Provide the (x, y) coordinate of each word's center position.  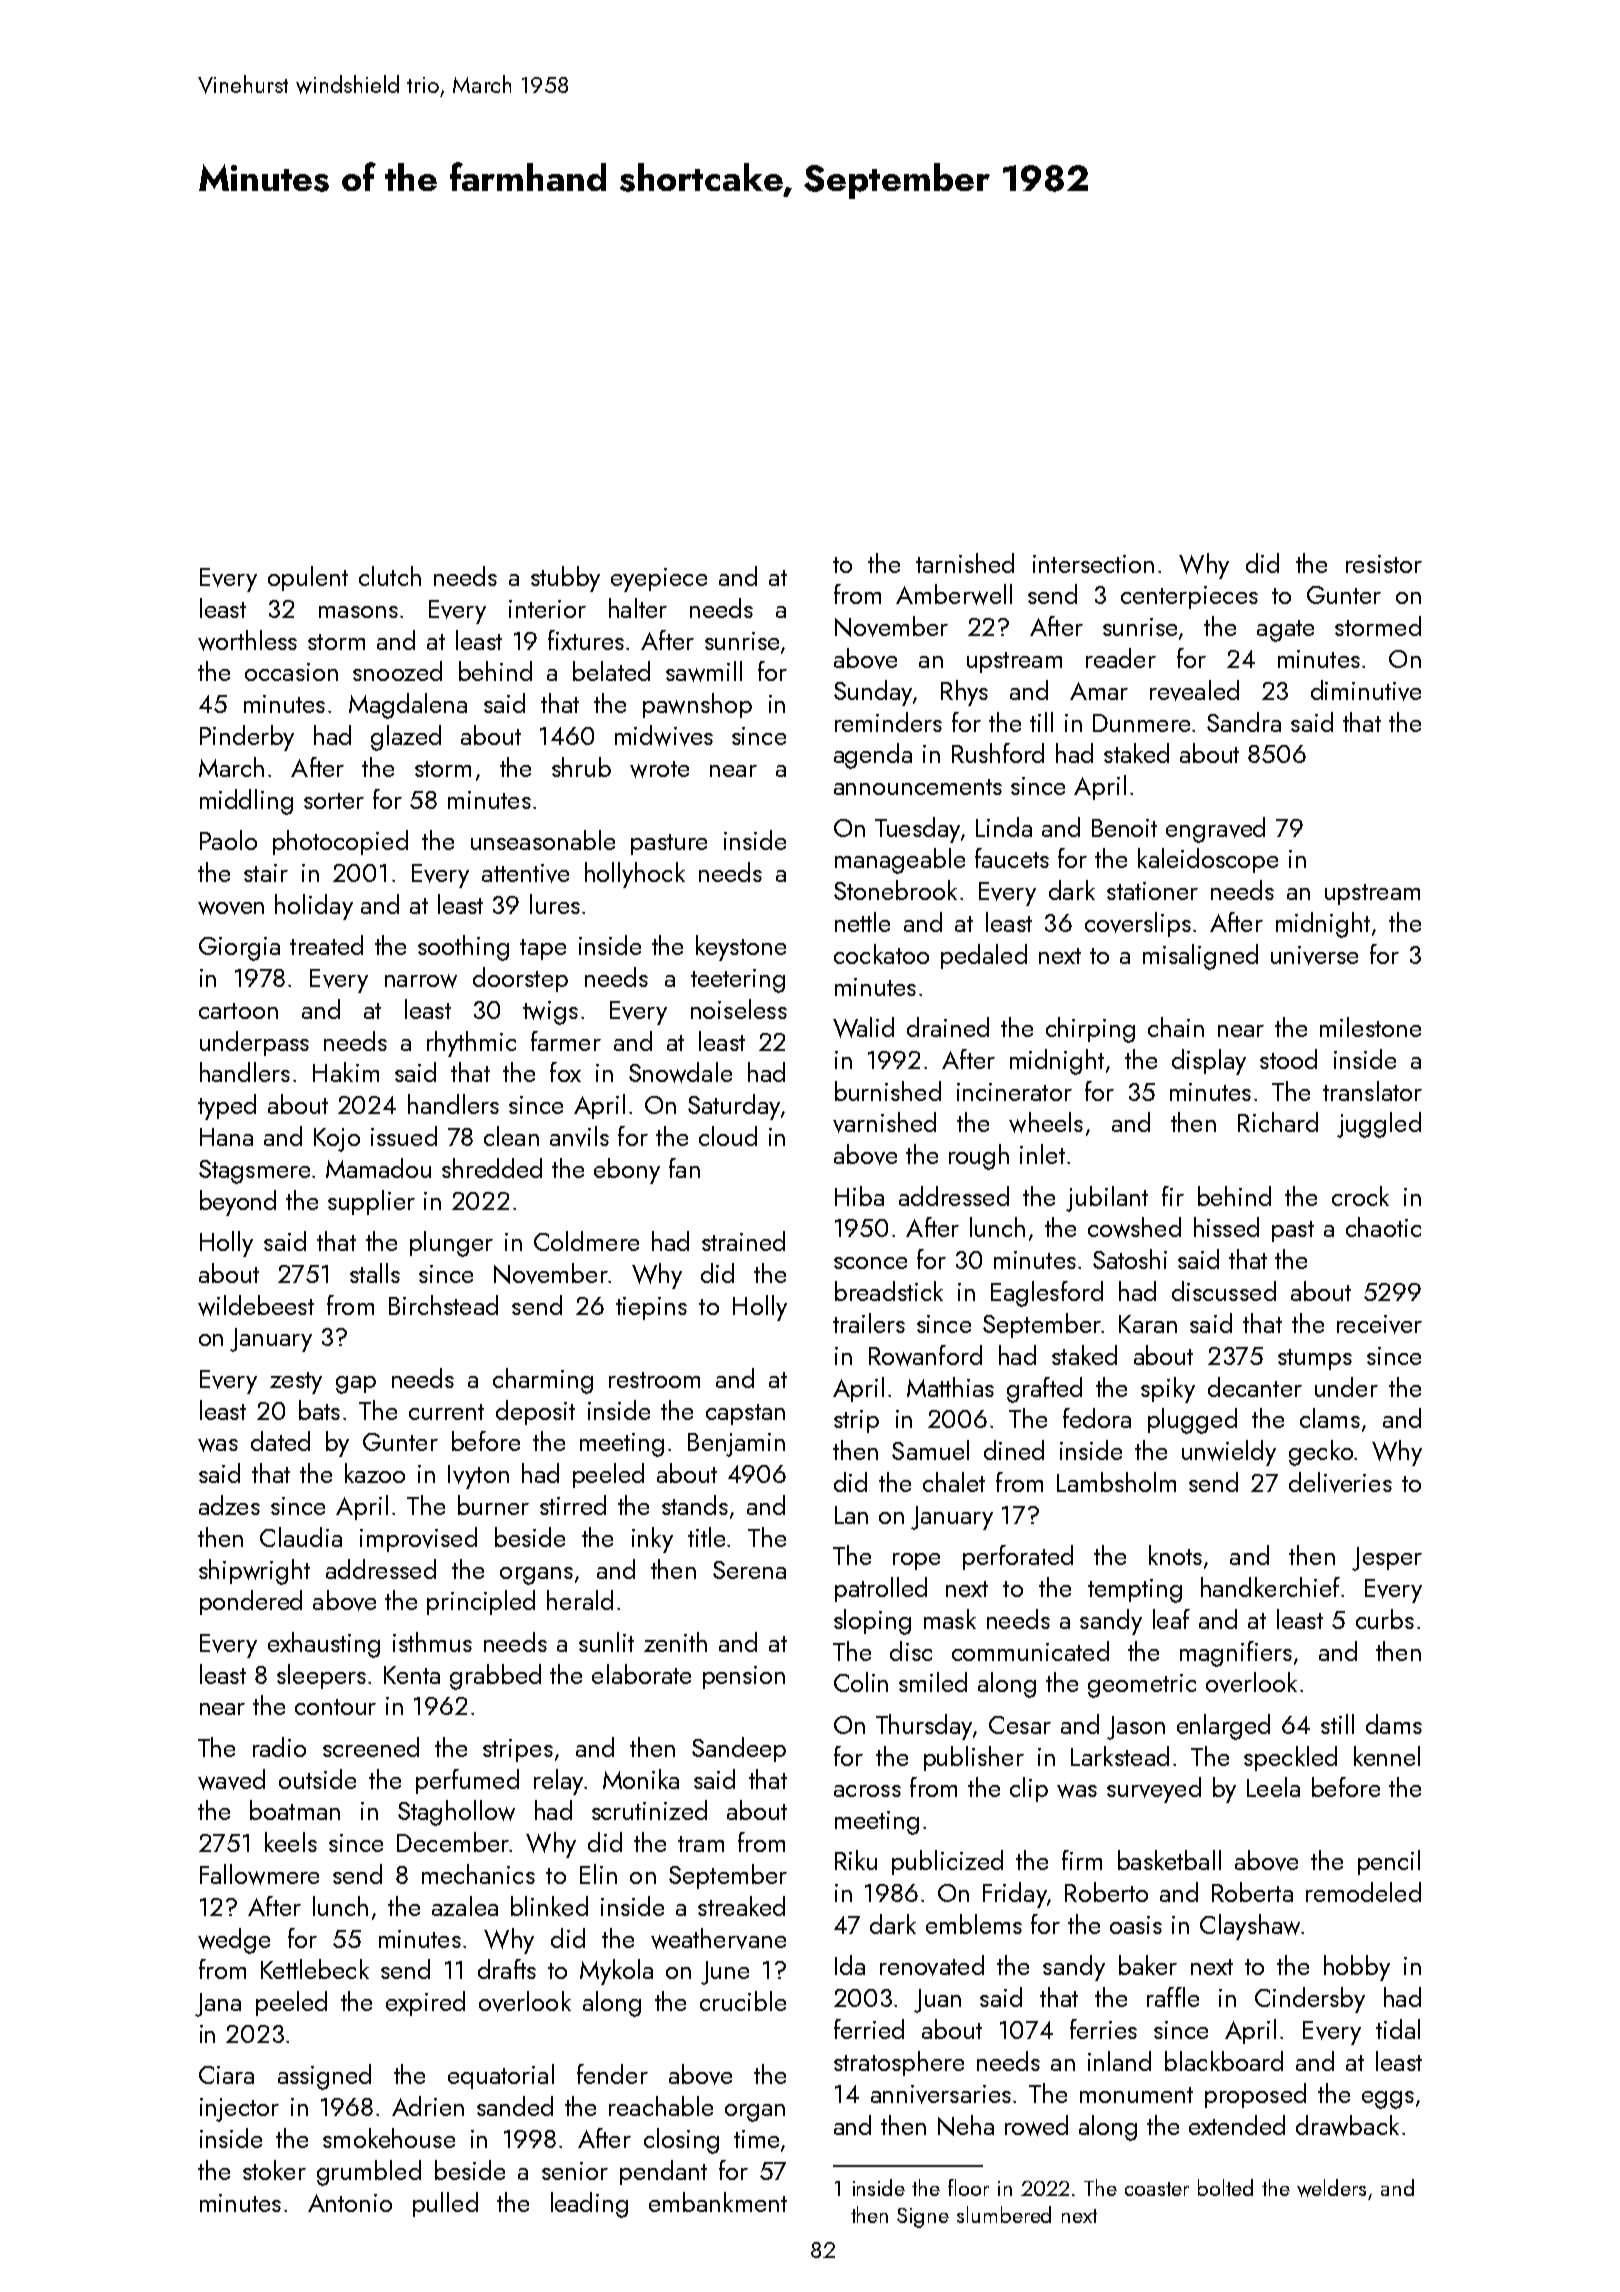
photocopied (340, 842)
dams (1394, 1724)
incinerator (1014, 1092)
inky (652, 1540)
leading (589, 2205)
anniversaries (941, 2094)
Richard (1278, 1122)
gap (356, 1385)
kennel (1387, 1756)
